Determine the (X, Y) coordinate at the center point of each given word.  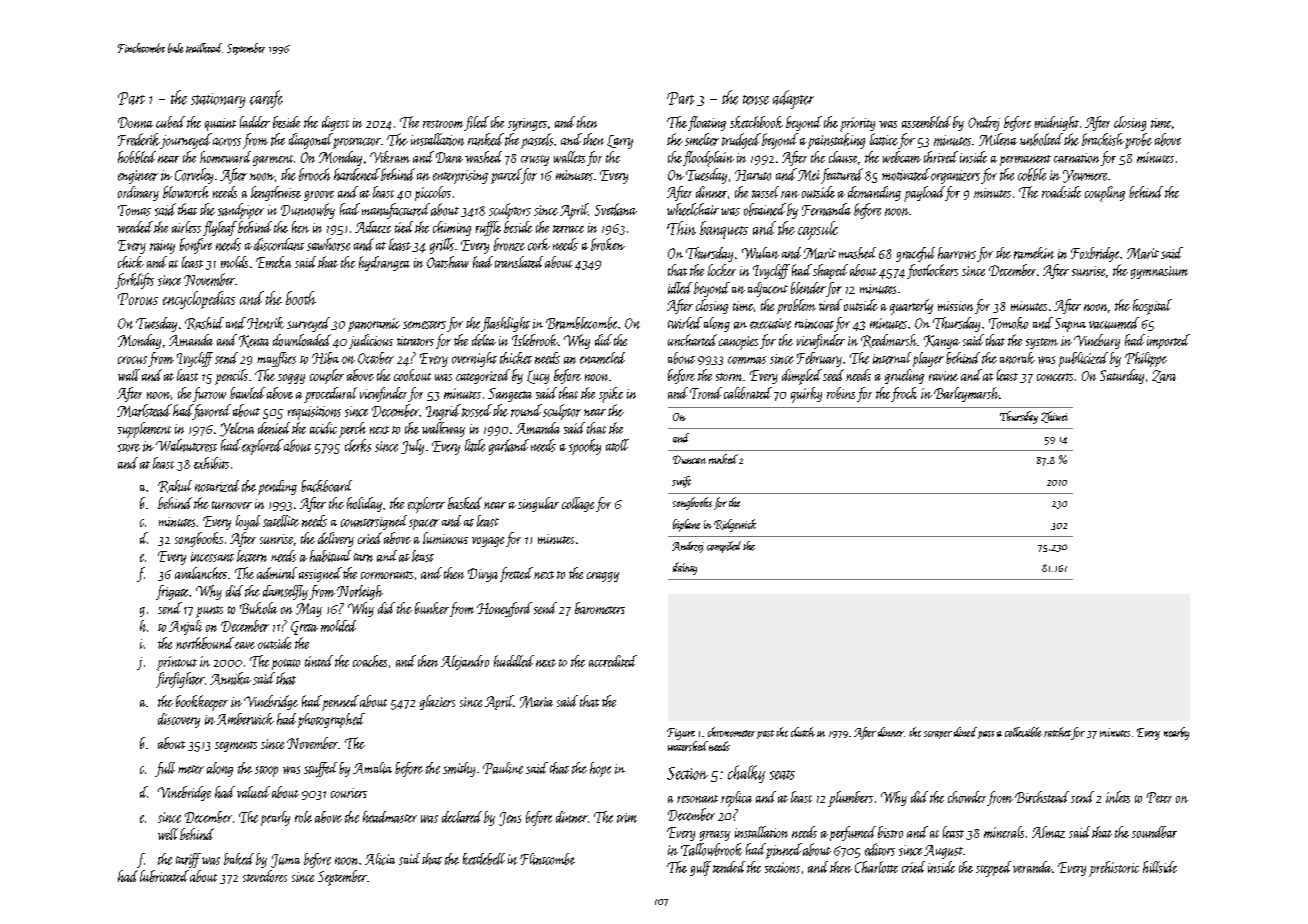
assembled (926, 122)
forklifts (134, 281)
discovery (179, 720)
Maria (536, 702)
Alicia (380, 859)
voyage (488, 542)
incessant (212, 557)
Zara (1164, 376)
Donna (135, 122)
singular (538, 504)
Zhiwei (1054, 417)
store (129, 448)
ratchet (1057, 732)
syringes (527, 124)
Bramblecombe (581, 323)
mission (955, 306)
